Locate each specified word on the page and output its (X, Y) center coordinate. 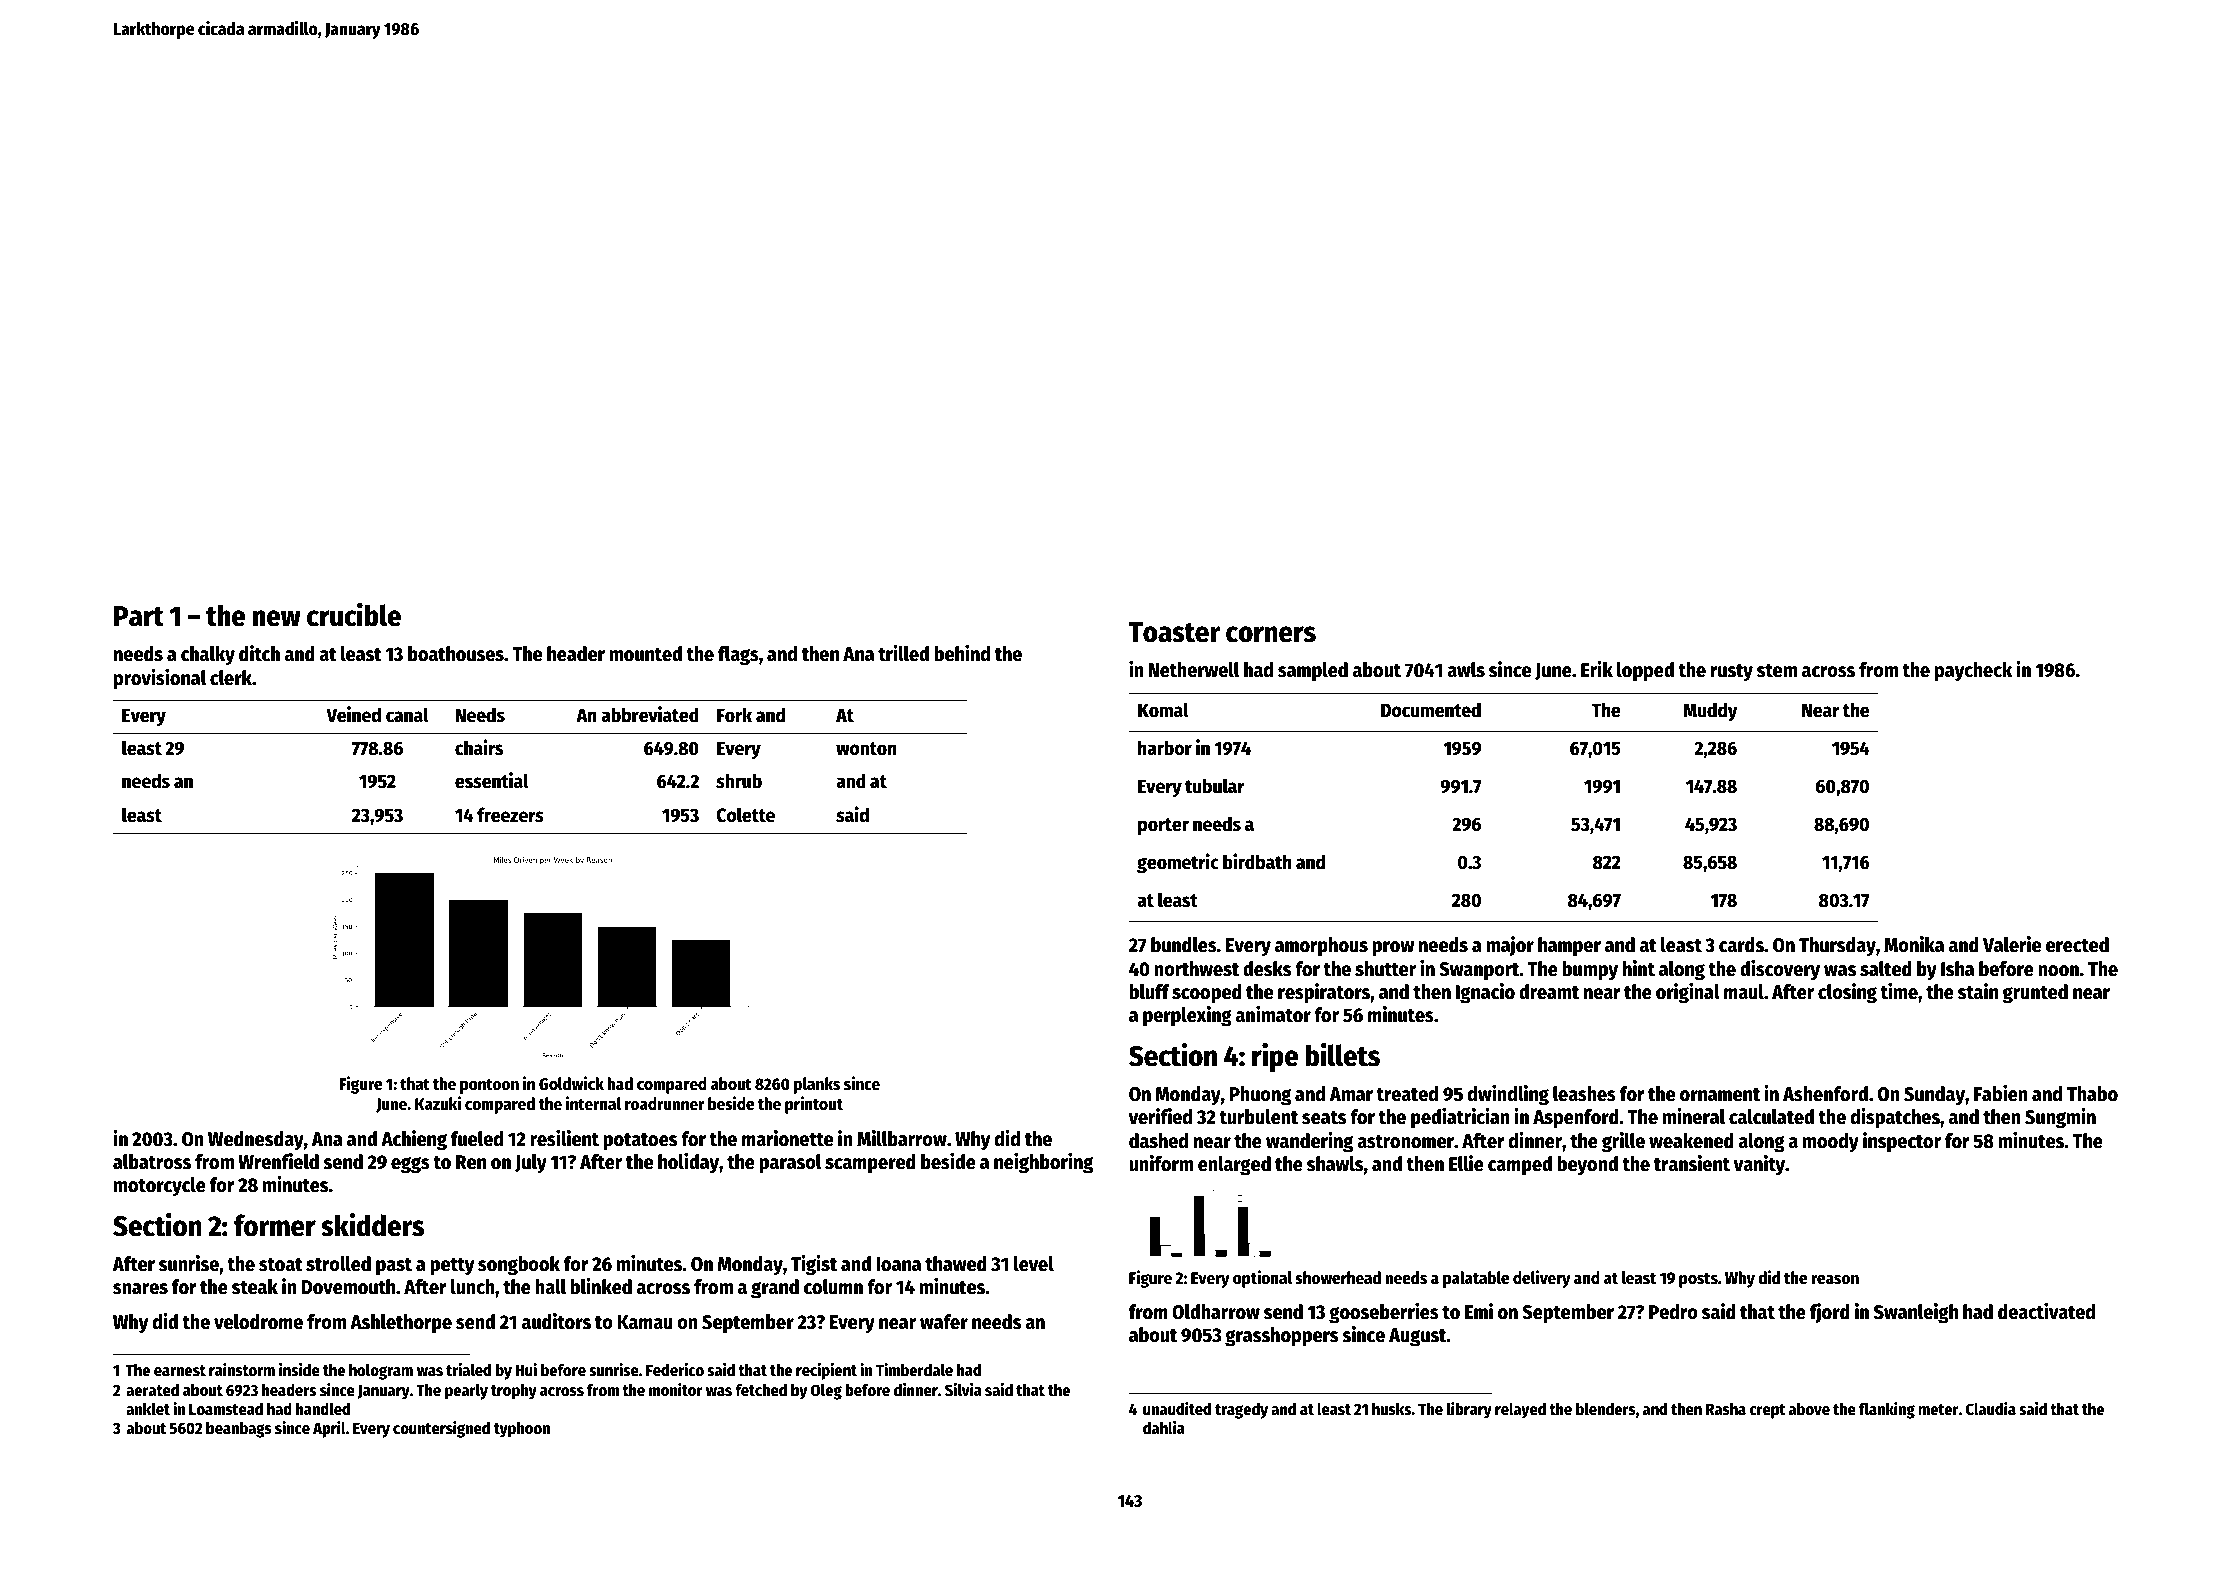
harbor (1165, 748)
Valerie (2012, 944)
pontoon (489, 1086)
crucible (354, 615)
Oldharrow (1216, 1312)
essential (492, 780)
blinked (601, 1286)
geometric (1178, 863)
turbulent (1258, 1117)
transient (1692, 1163)
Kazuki (438, 1103)
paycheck (1973, 672)
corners (1271, 634)
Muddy (1710, 711)
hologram (381, 1372)
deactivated (2046, 1311)
